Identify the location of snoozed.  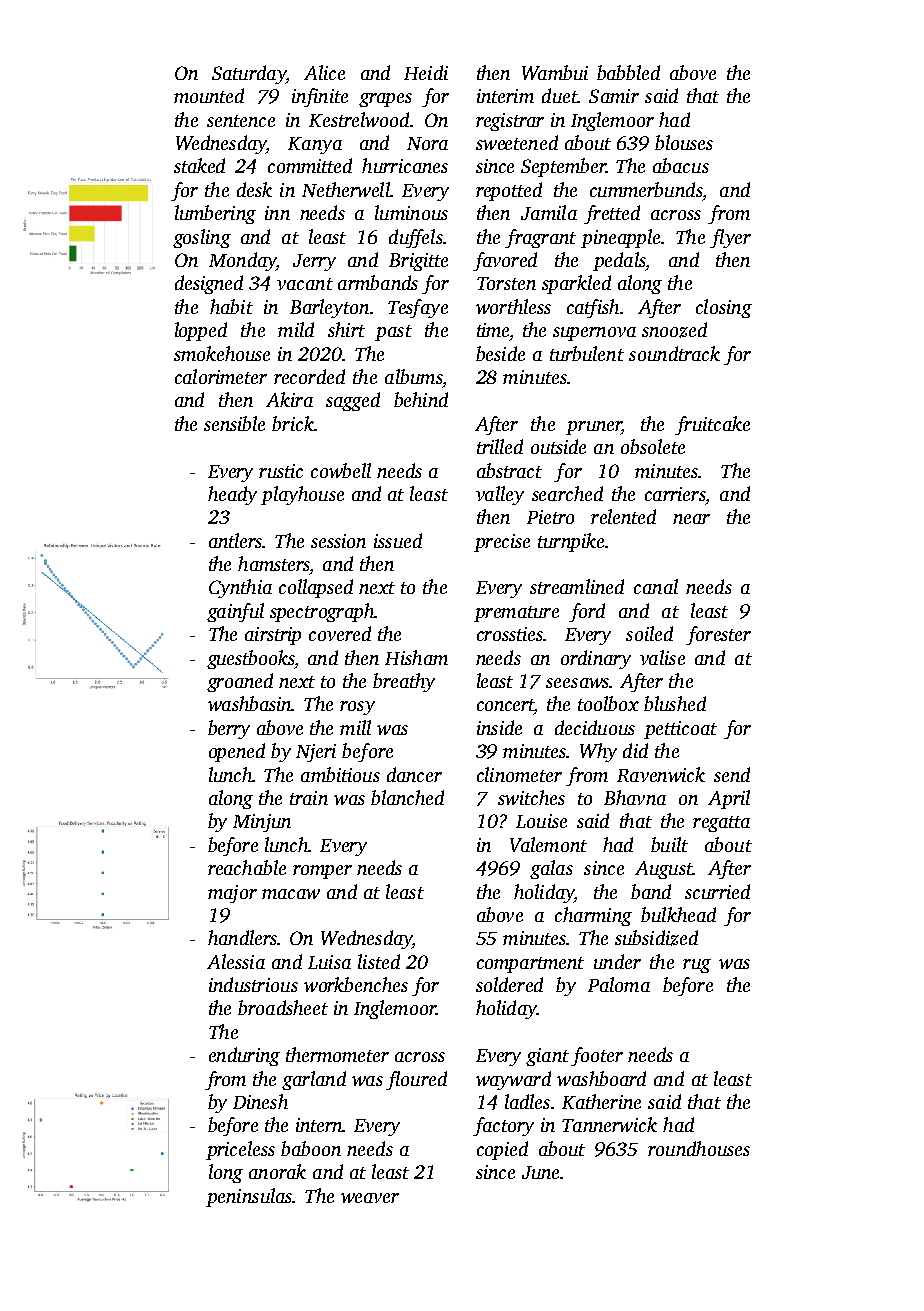
(674, 330).
